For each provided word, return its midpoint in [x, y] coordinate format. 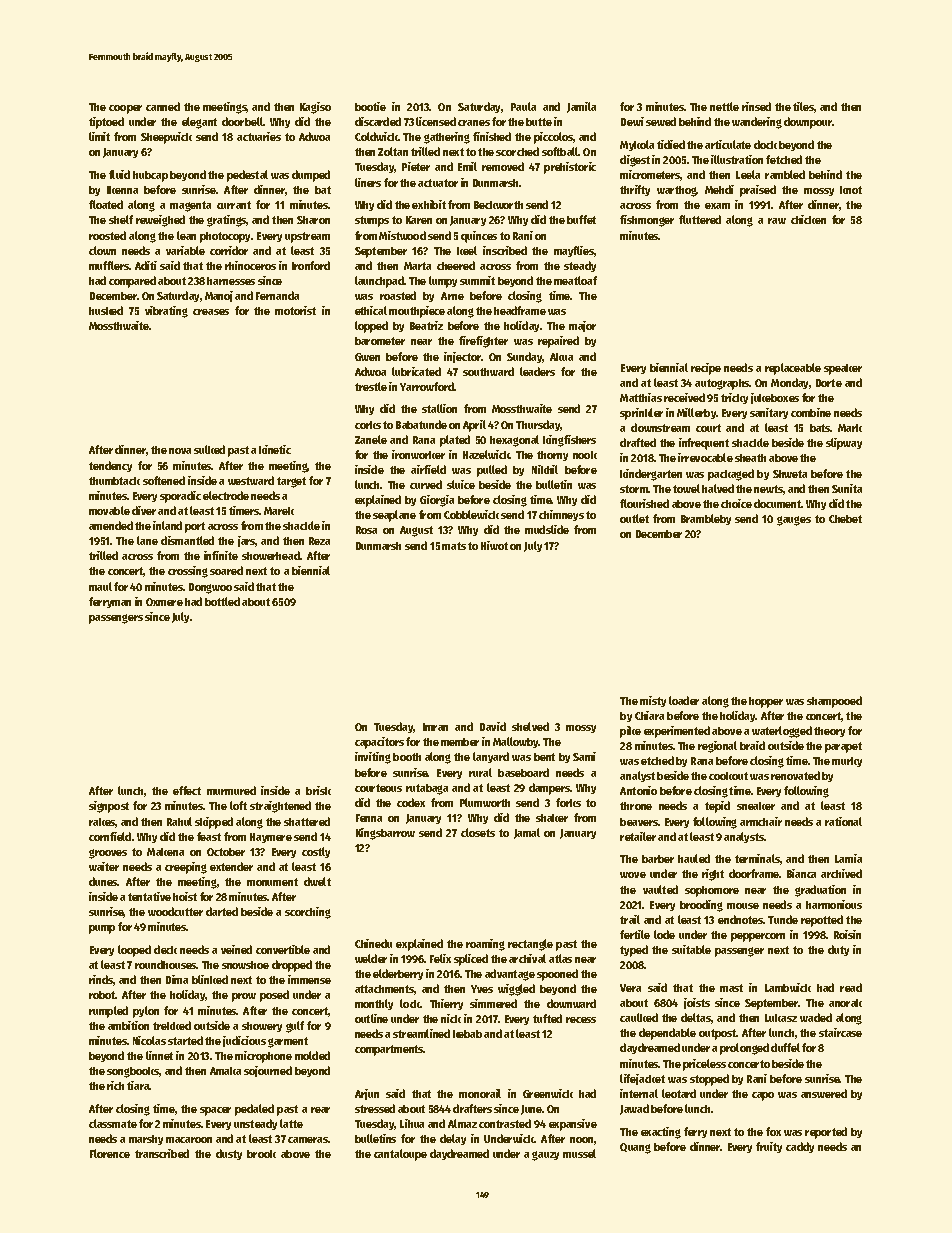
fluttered [700, 219]
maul [100, 586]
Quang [635, 1148]
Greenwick [548, 1093]
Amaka [225, 1071]
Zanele [371, 439]
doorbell [242, 121]
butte [539, 122]
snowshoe [245, 965]
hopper [766, 702]
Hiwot [494, 545]
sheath [750, 458]
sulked [209, 449]
